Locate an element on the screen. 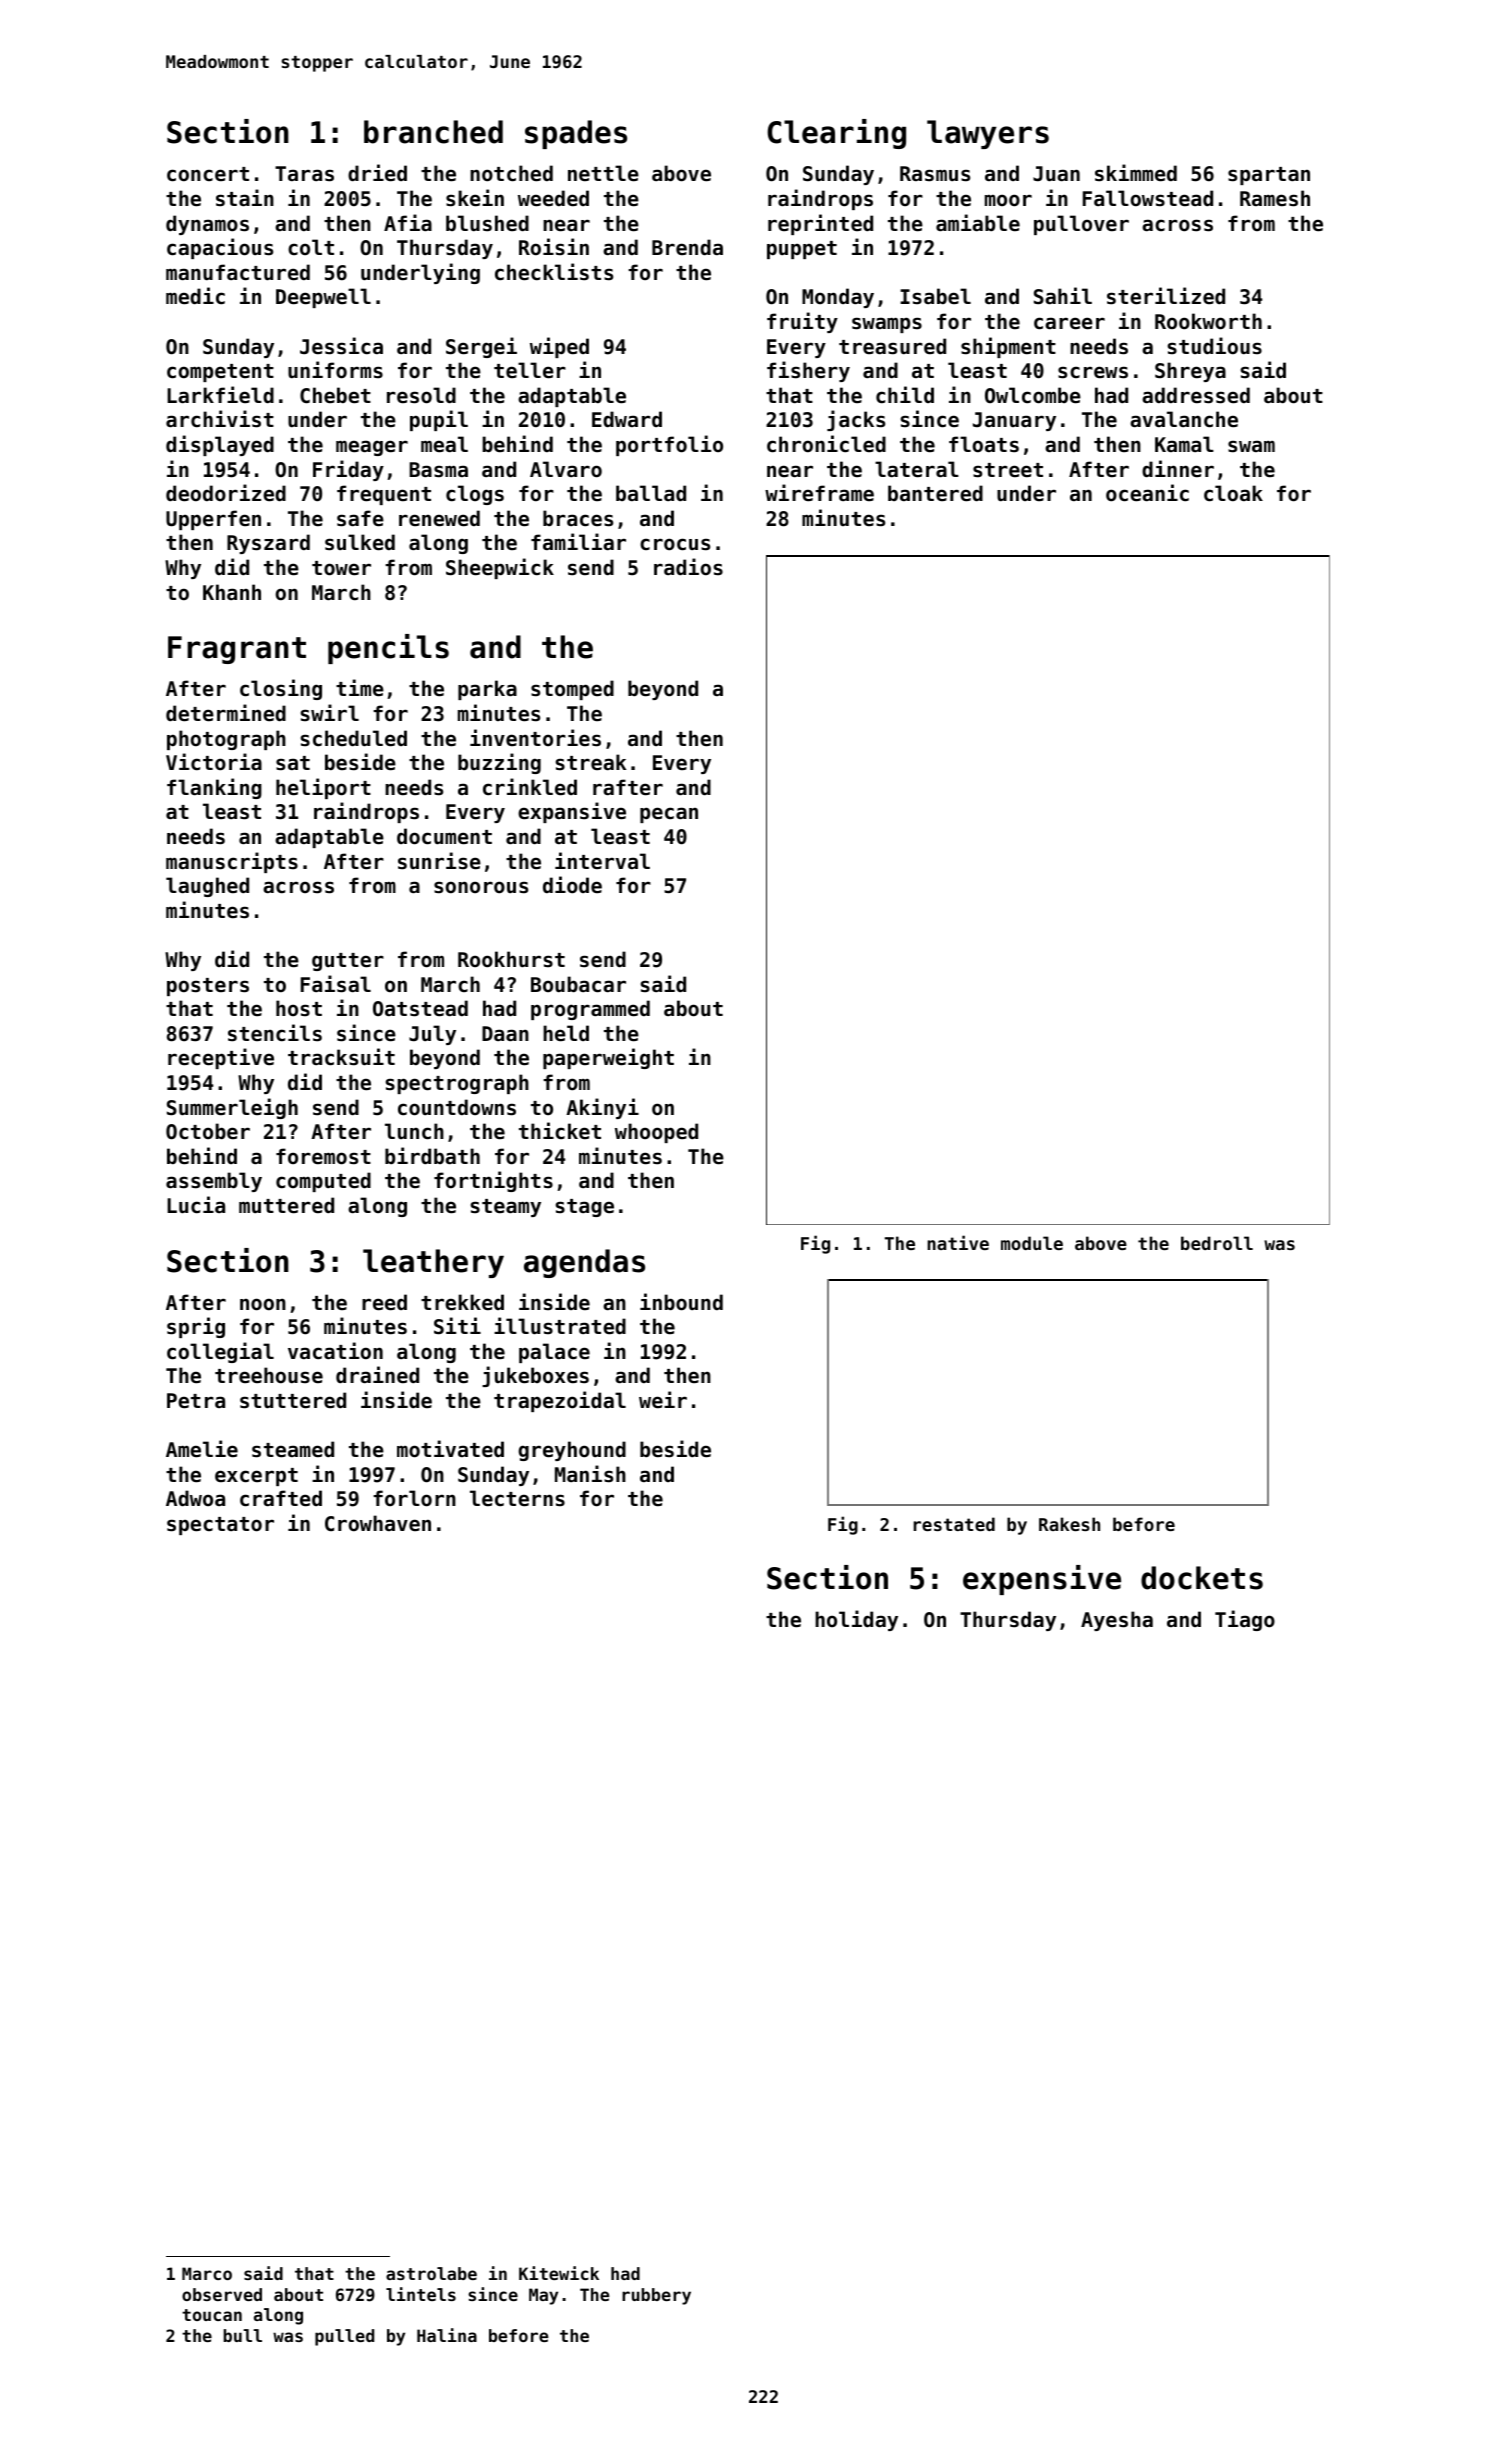  held is located at coordinates (566, 1033).
